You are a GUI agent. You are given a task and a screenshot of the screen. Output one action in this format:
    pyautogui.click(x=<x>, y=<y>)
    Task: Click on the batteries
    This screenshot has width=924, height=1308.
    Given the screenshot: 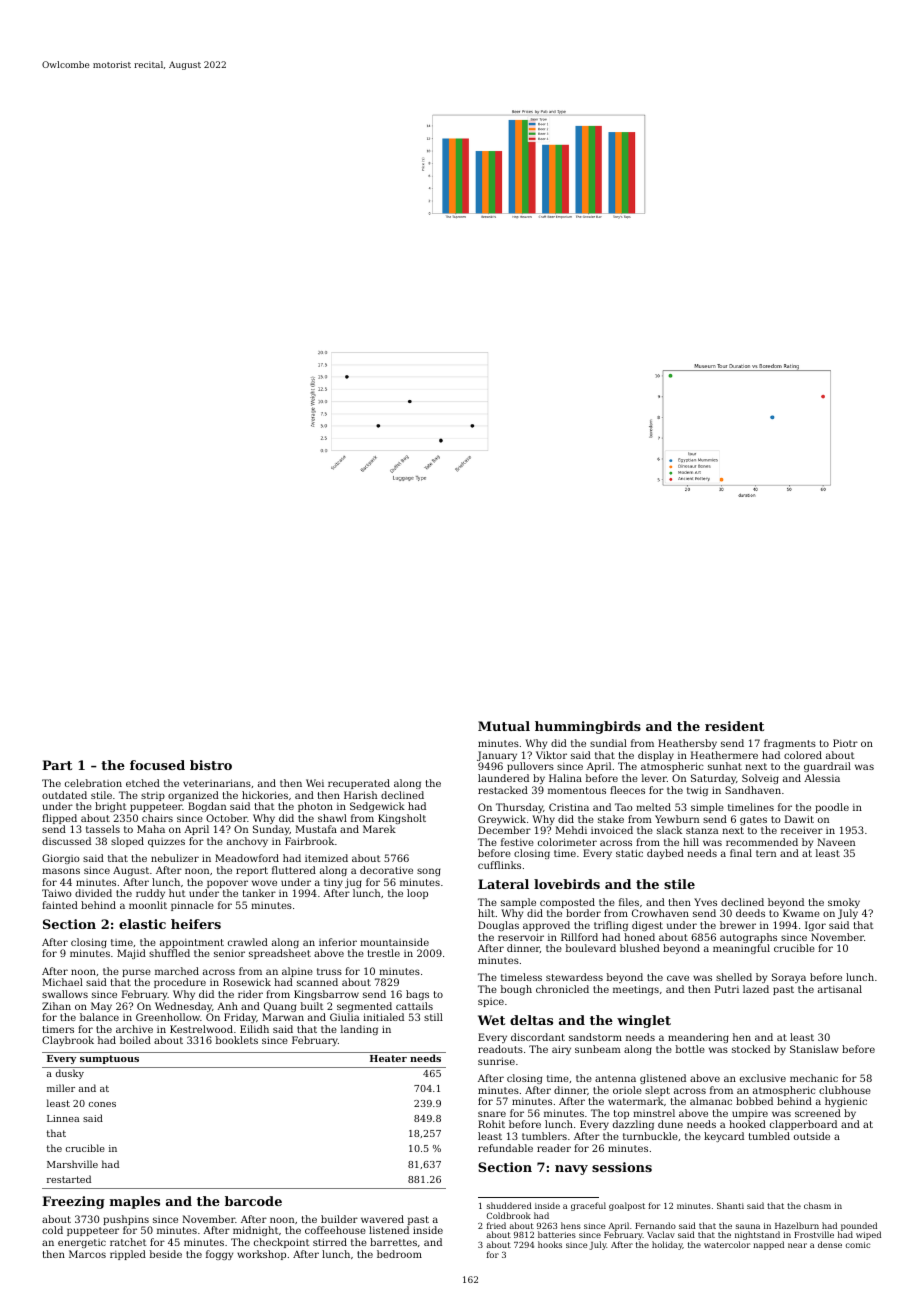 What is the action you would take?
    pyautogui.click(x=557, y=1234)
